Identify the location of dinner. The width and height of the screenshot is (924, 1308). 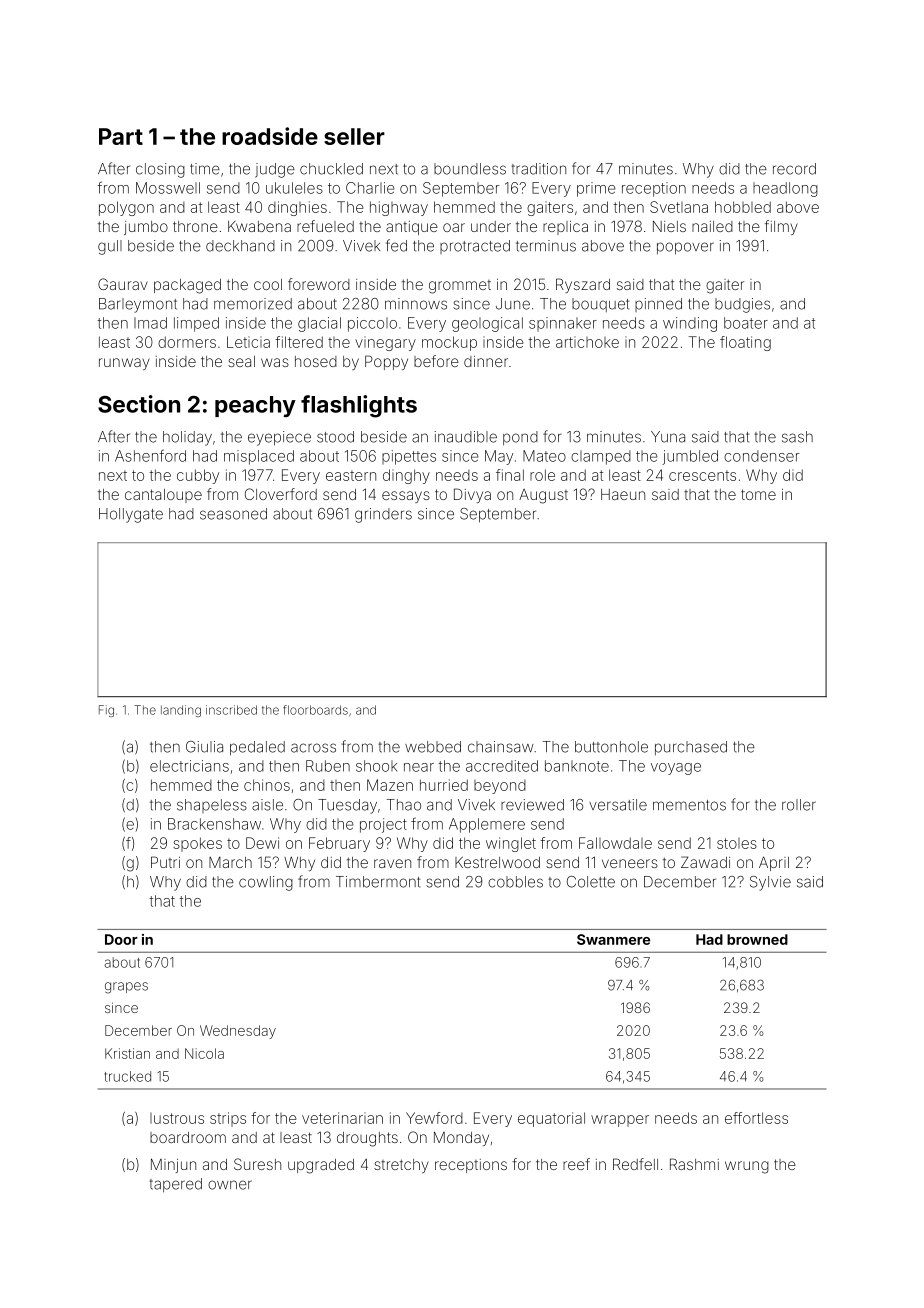
(486, 361).
